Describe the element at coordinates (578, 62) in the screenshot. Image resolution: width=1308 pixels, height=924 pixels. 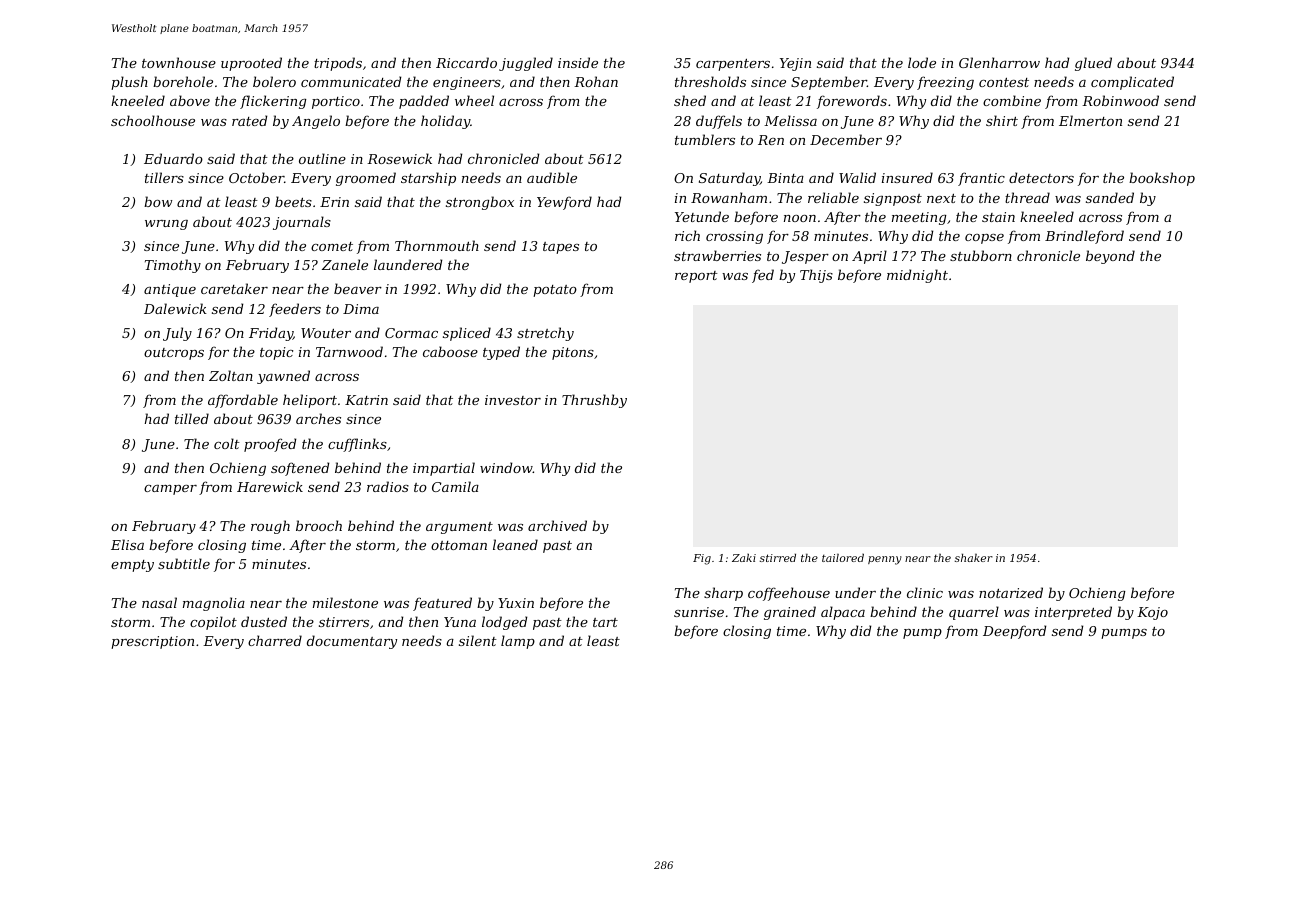
I see `inside` at that location.
